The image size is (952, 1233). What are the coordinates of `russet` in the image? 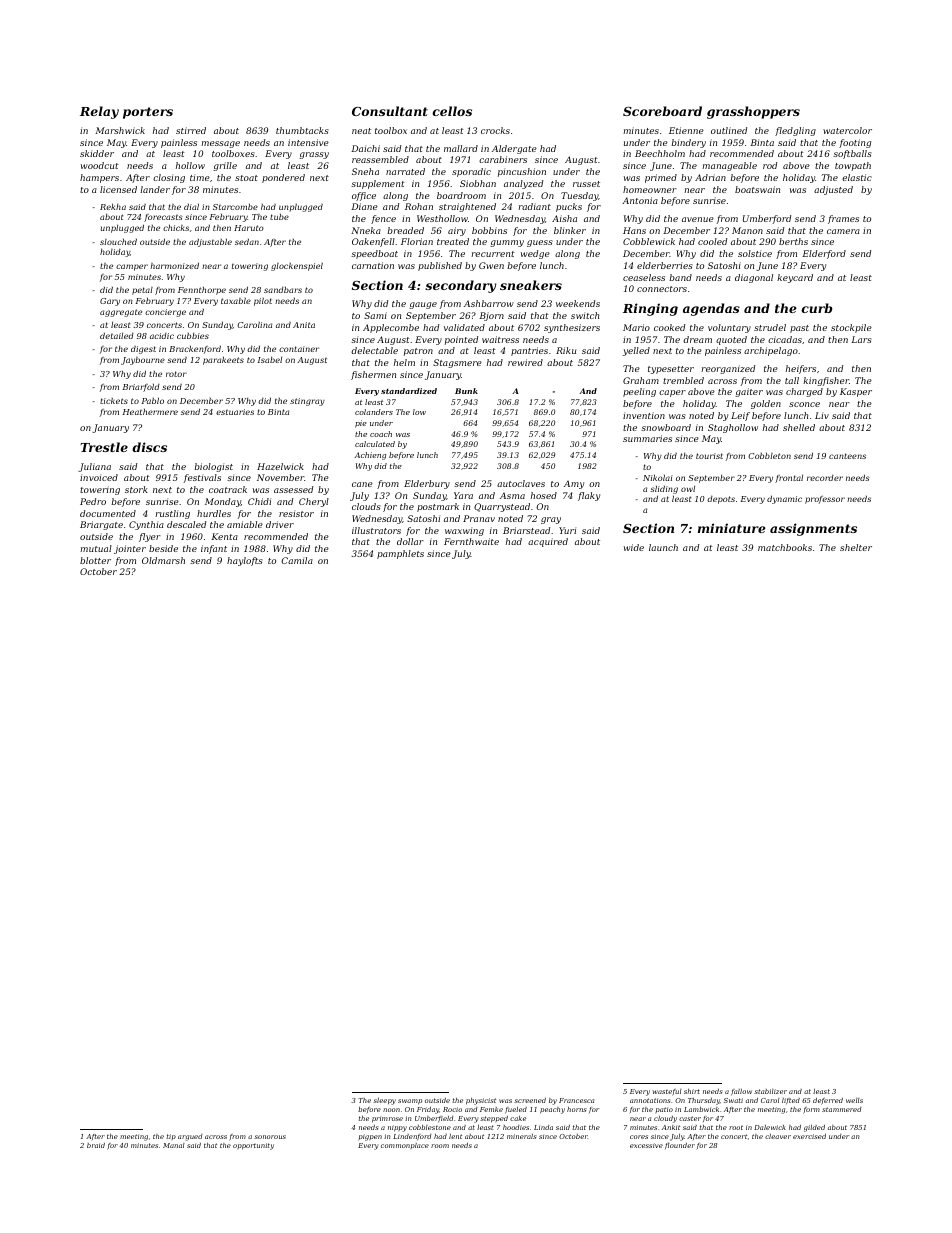 It's located at (586, 184).
